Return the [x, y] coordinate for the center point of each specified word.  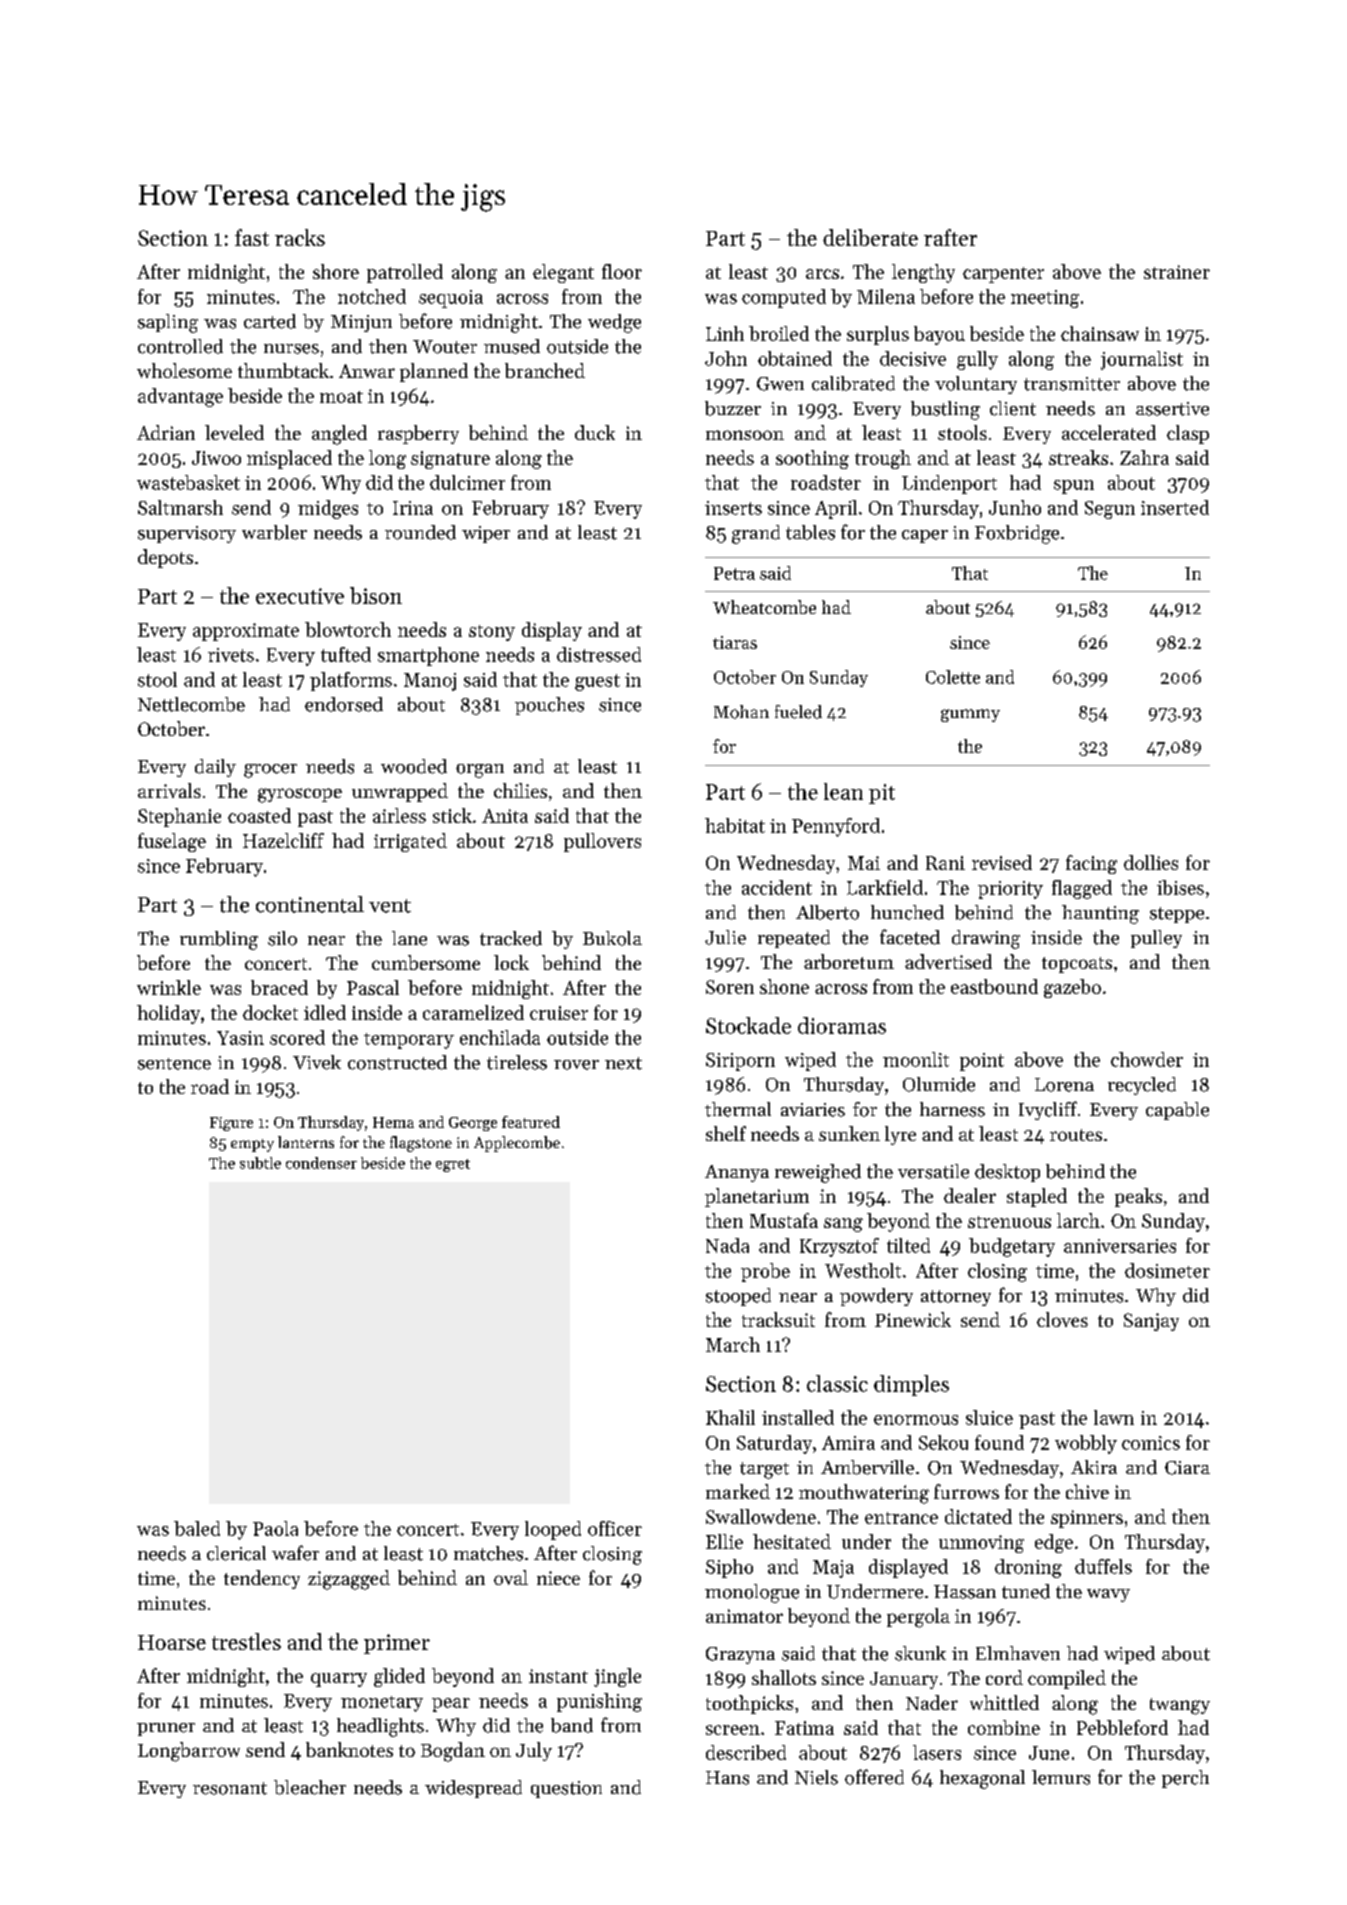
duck [595, 432]
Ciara [1187, 1468]
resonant [230, 1788]
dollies [1151, 862]
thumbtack [283, 370]
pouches [549, 706]
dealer [970, 1195]
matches [488, 1553]
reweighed [818, 1173]
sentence [174, 1064]
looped [553, 1530]
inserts [733, 508]
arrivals [169, 790]
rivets [231, 655]
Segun [1110, 510]
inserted [1175, 507]
